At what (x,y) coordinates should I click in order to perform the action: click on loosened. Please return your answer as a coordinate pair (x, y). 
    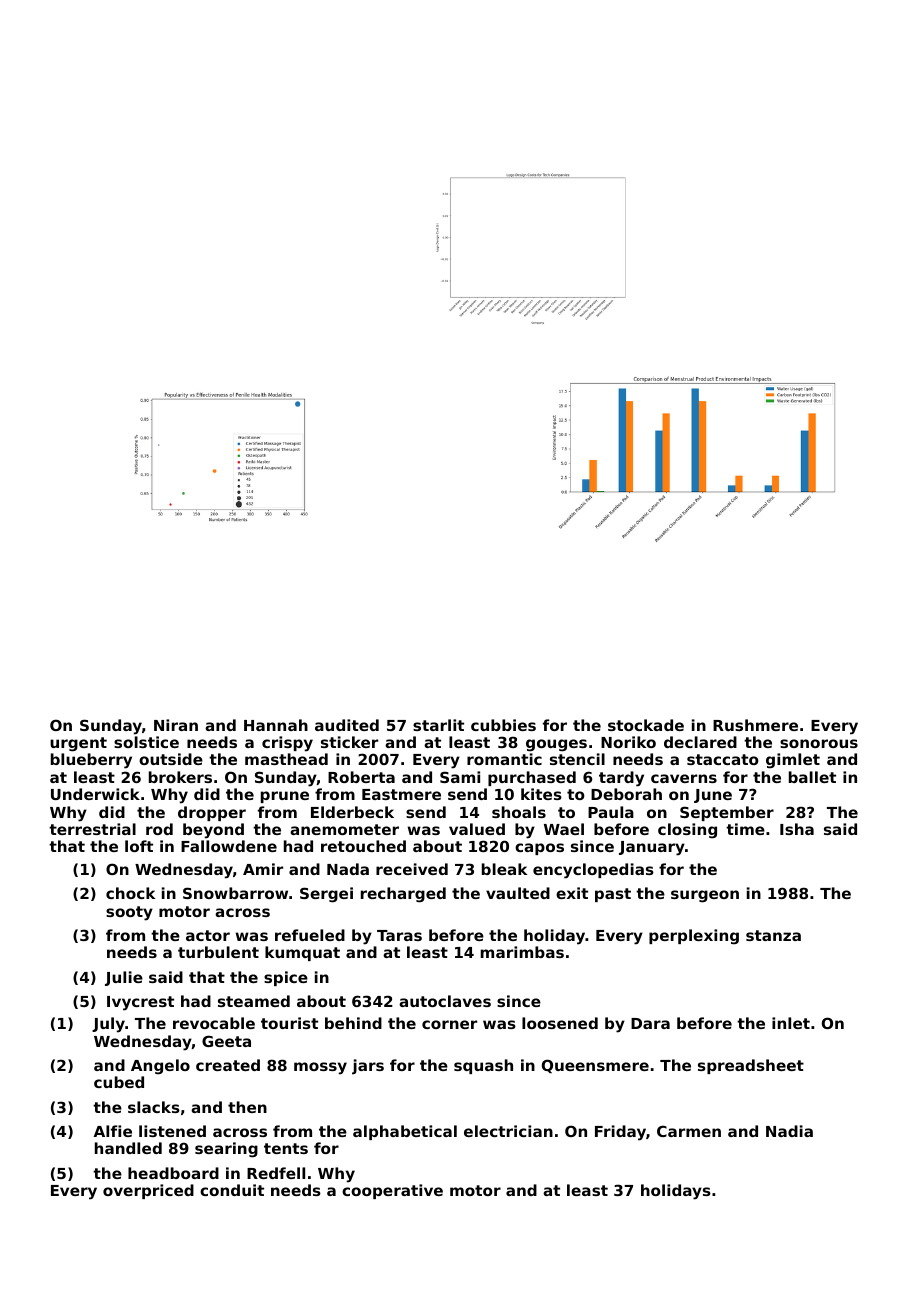
    Looking at the image, I should click on (560, 1023).
